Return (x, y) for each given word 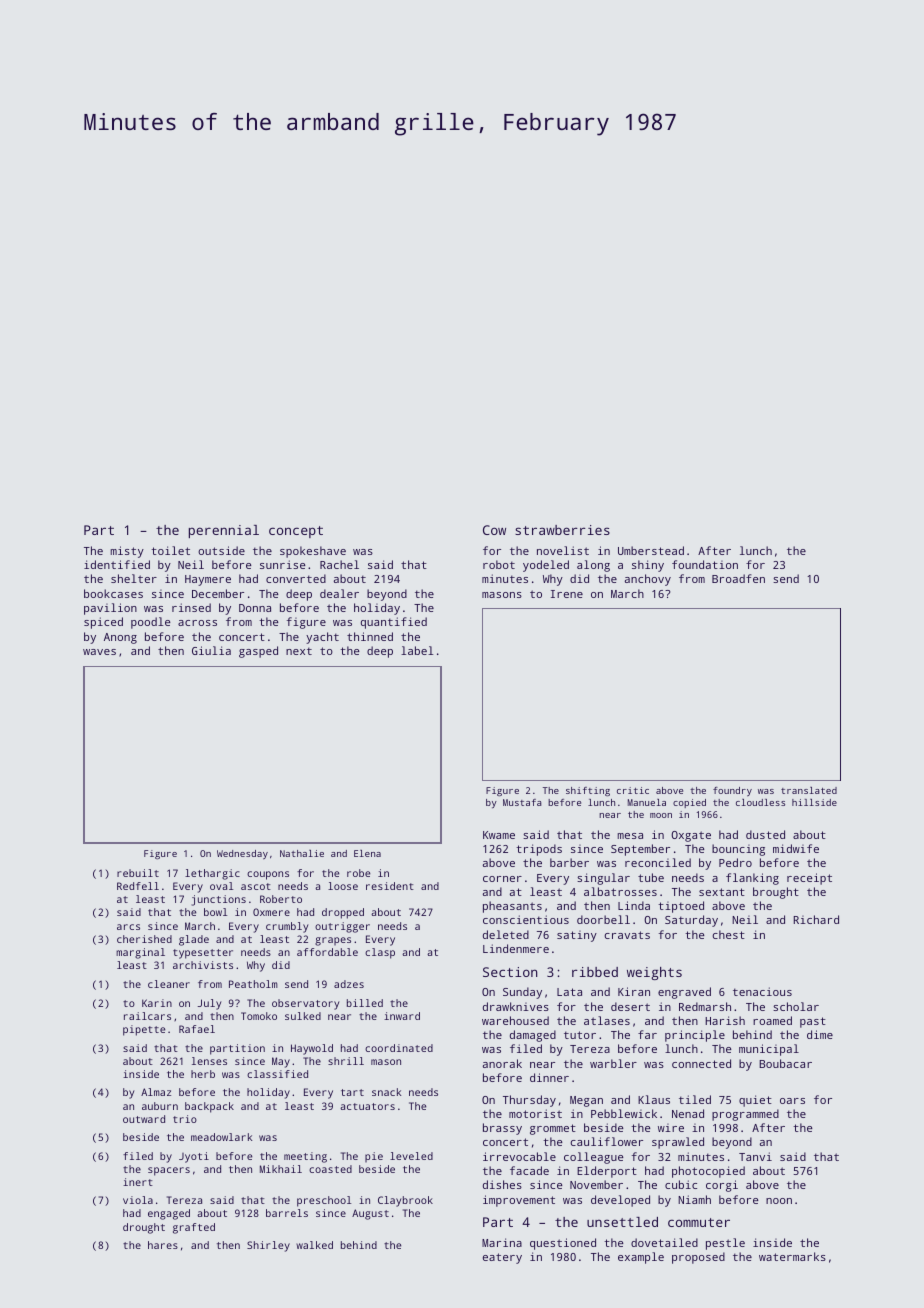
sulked (303, 1016)
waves (99, 652)
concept (296, 532)
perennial (224, 531)
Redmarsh (705, 1006)
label (417, 650)
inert (138, 1182)
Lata (569, 992)
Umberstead (651, 550)
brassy (502, 1129)
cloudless (760, 802)
